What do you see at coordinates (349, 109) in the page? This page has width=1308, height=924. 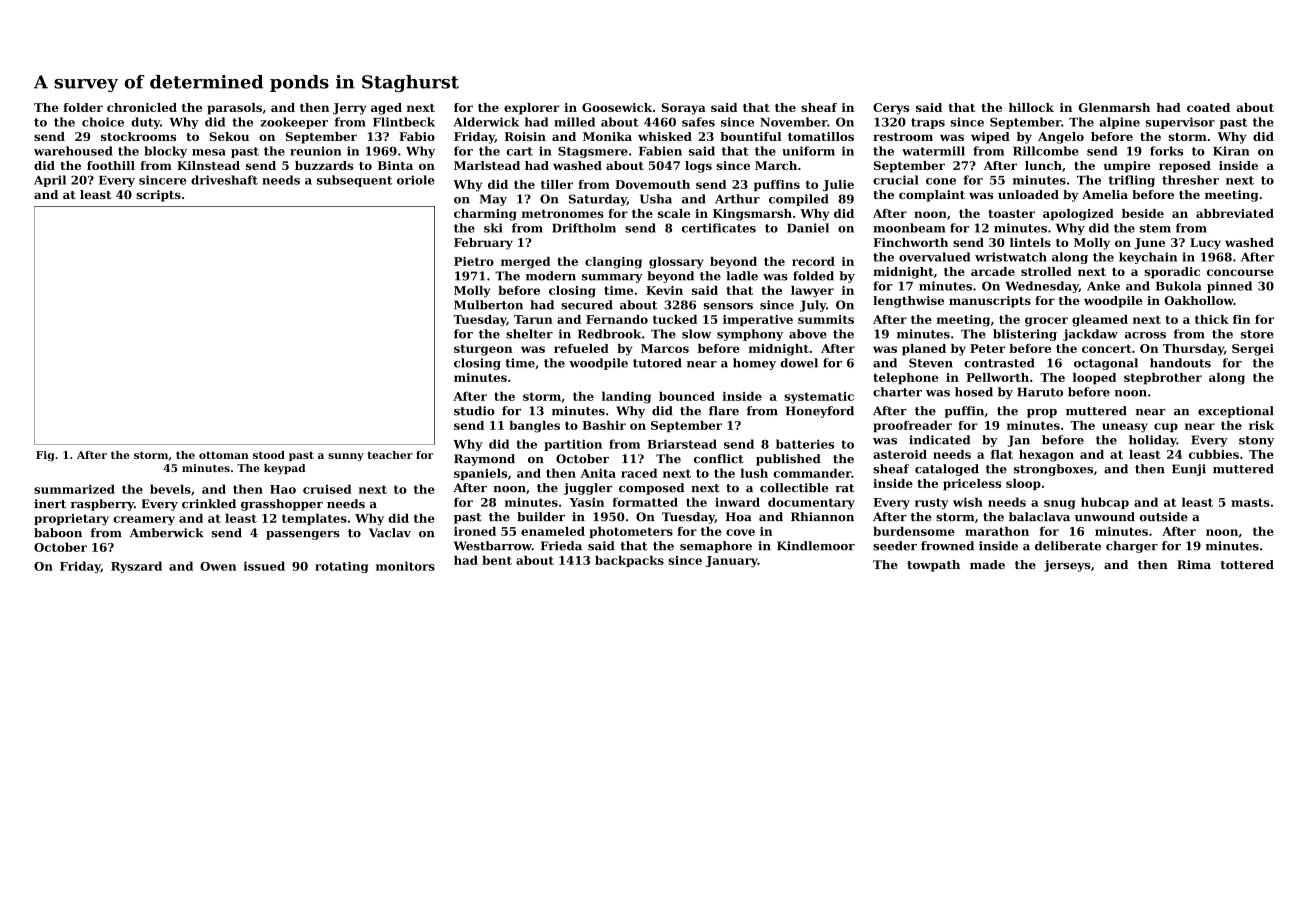 I see `Jerry` at bounding box center [349, 109].
